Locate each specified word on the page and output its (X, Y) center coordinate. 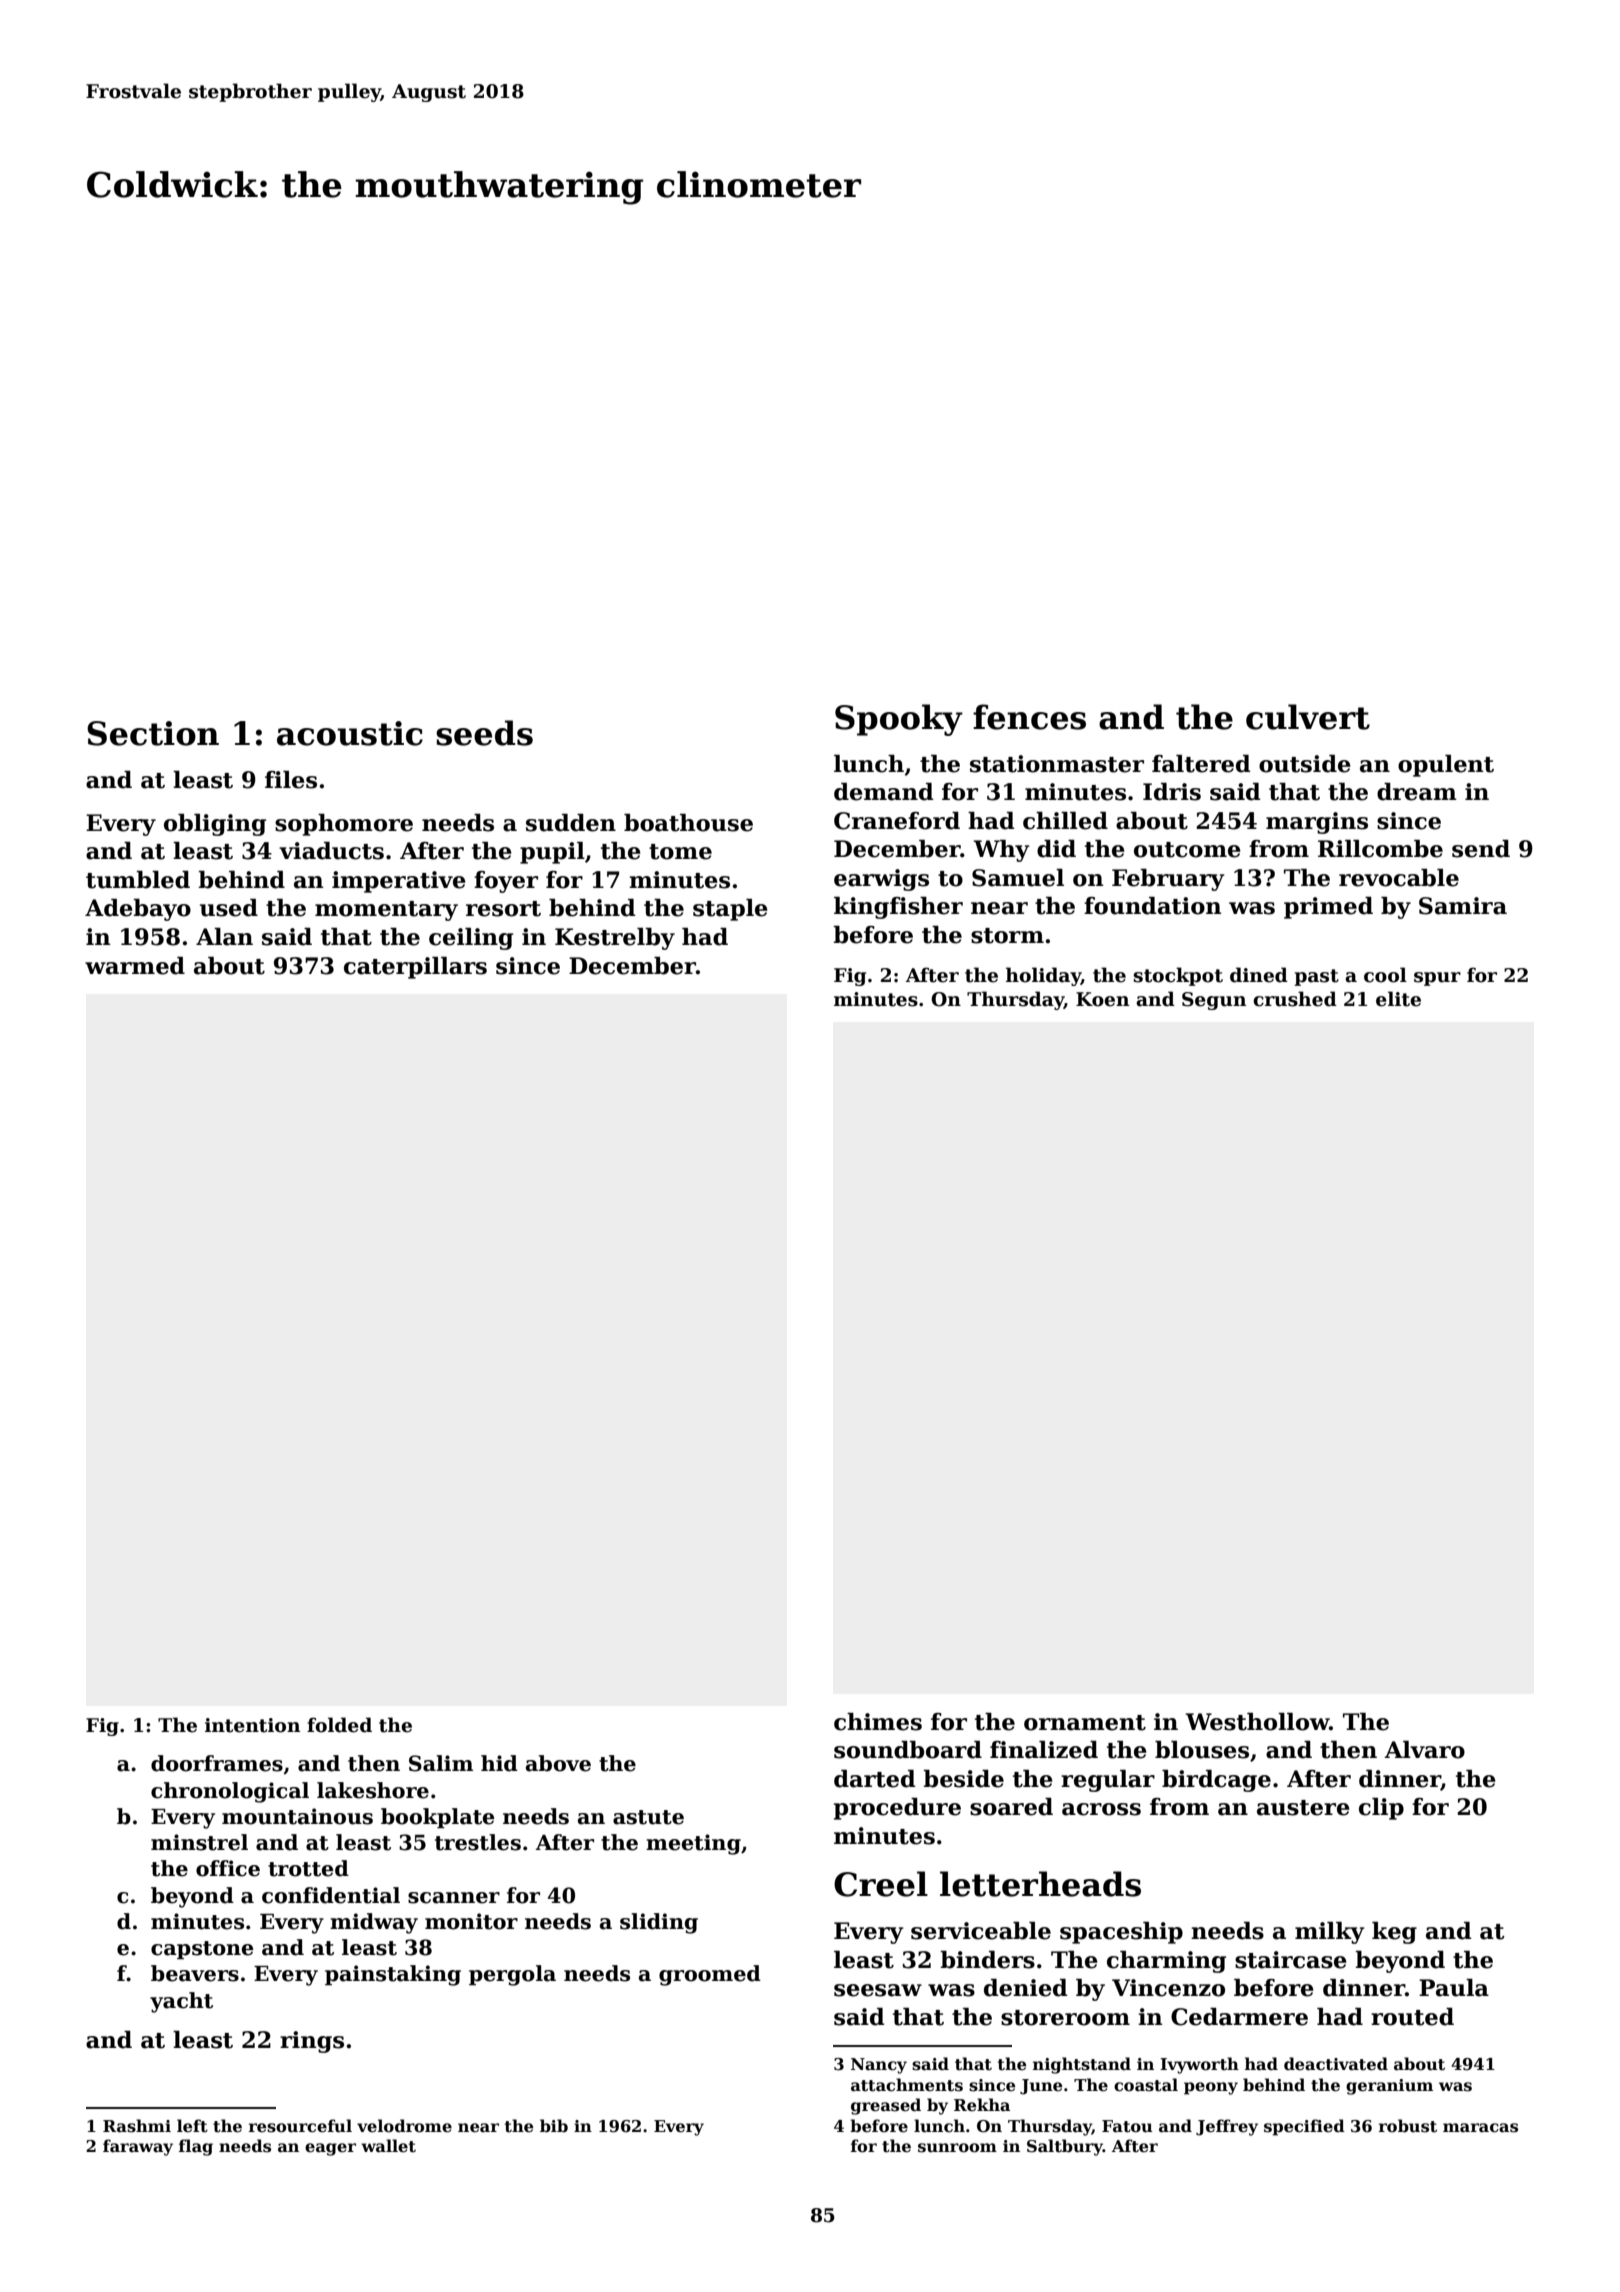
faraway (138, 2147)
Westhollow (1257, 1722)
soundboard (908, 1750)
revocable (1399, 878)
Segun (1214, 1001)
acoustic (350, 733)
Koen (1102, 999)
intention (252, 1725)
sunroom (957, 2148)
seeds (484, 733)
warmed (135, 966)
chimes (878, 1722)
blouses (1202, 1750)
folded (339, 1725)
